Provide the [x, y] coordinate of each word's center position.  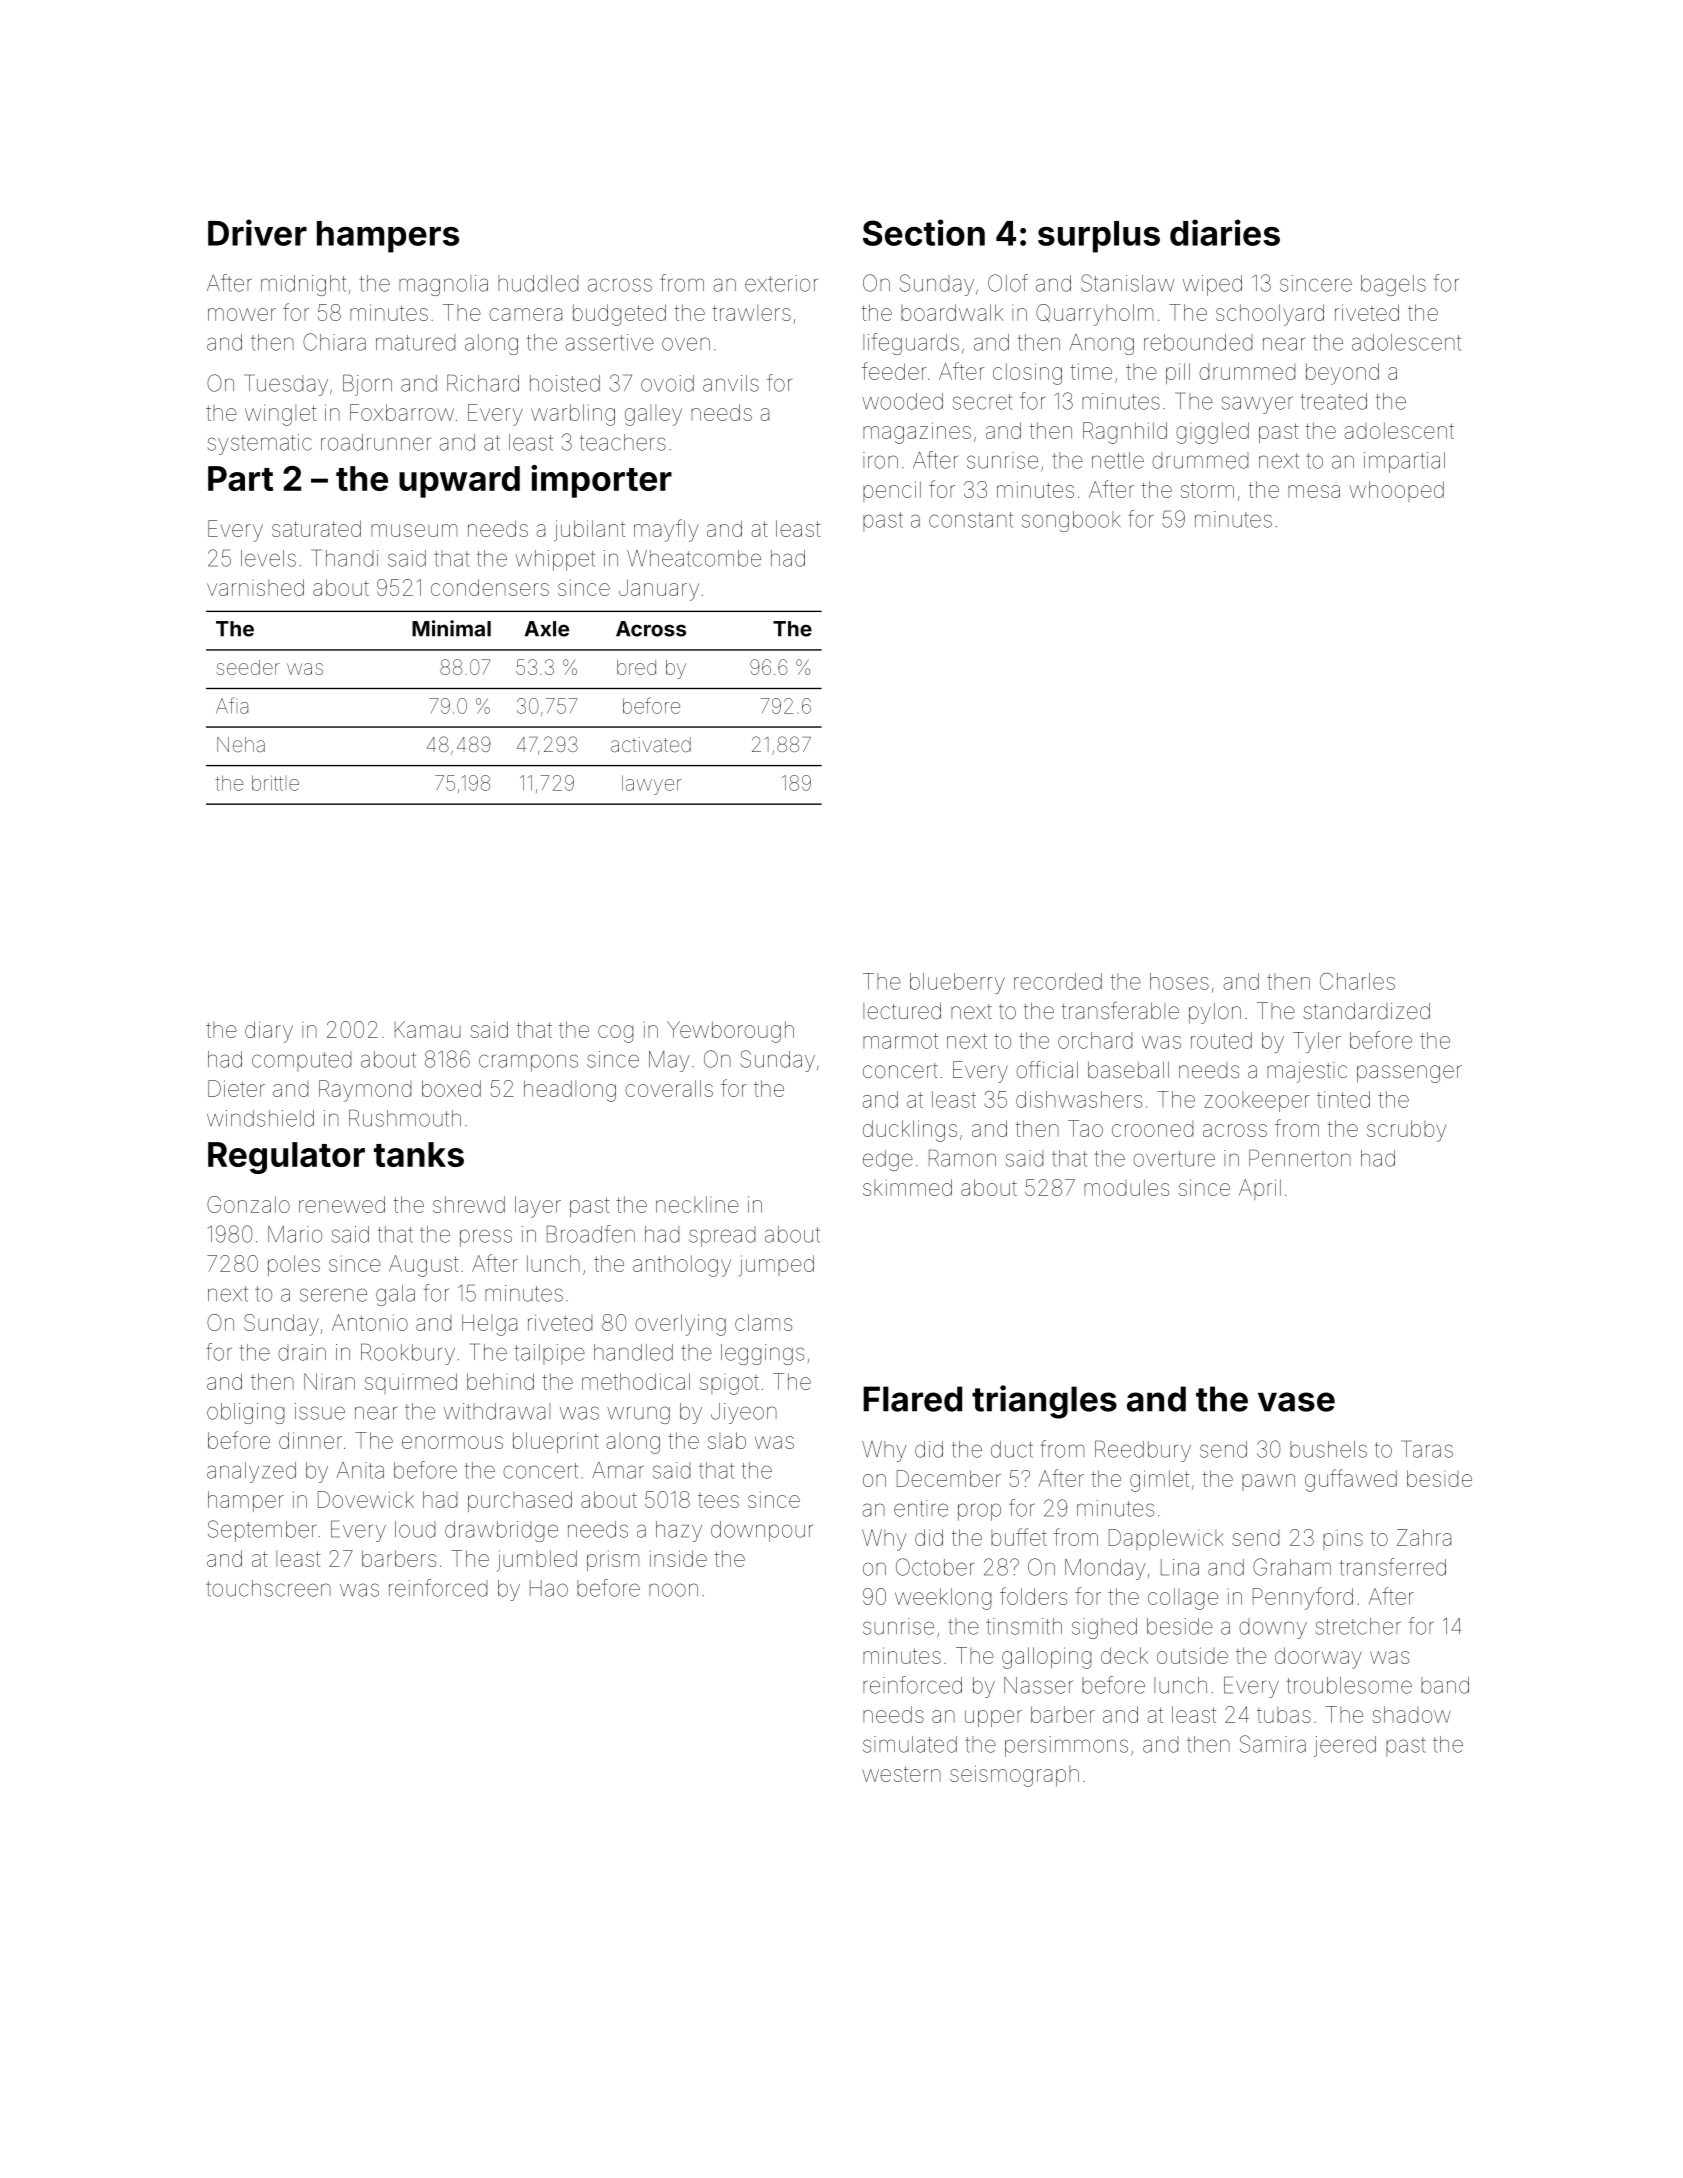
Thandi [345, 558]
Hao [549, 1588]
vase [1296, 1402]
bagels [1393, 285]
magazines [917, 433]
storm [1207, 490]
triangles [1044, 1402]
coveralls [669, 1088]
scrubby [1406, 1131]
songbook [1071, 521]
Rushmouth [405, 1118]
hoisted [565, 383]
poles [294, 1265]
